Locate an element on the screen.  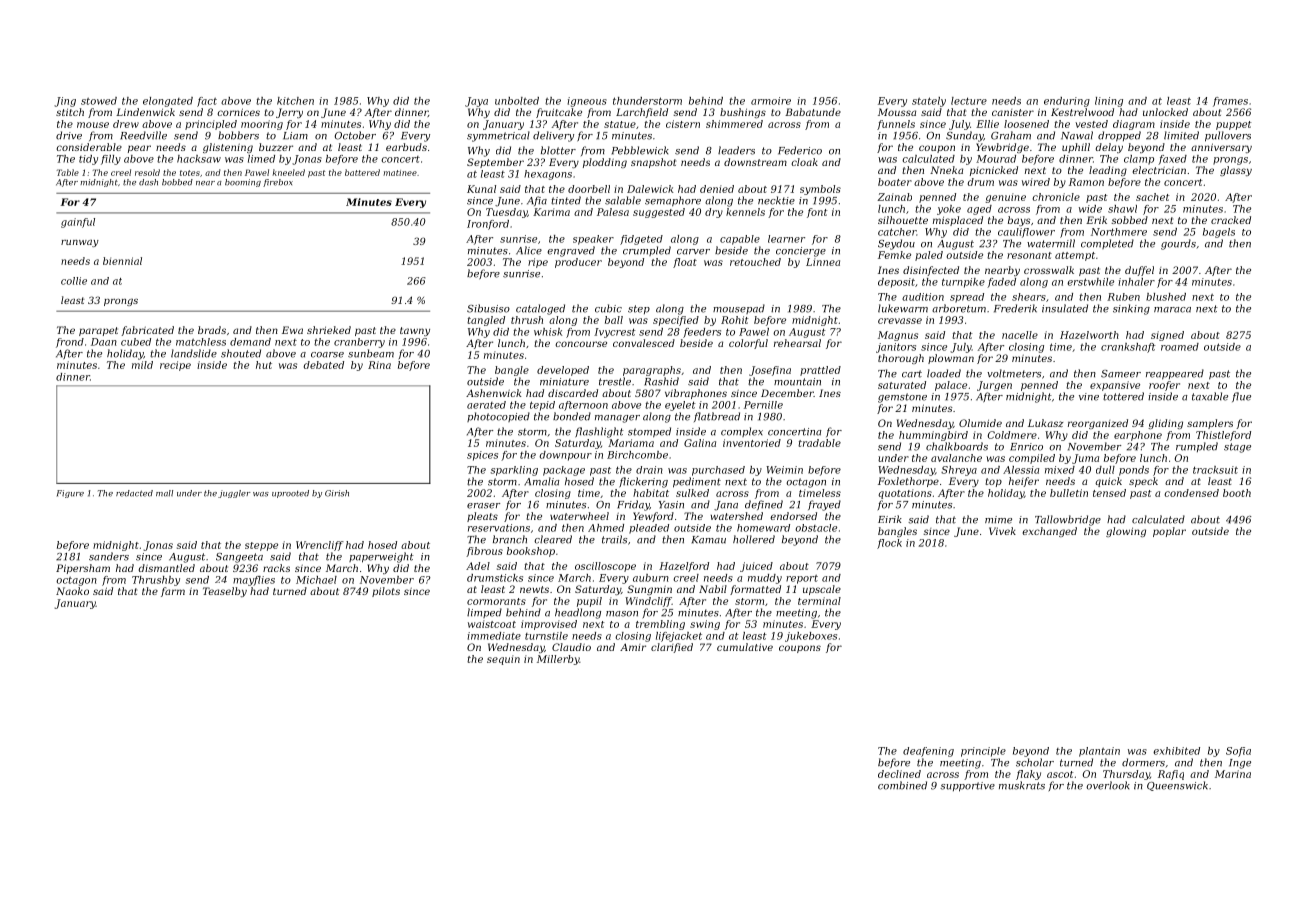
farm is located at coordinates (173, 592).
